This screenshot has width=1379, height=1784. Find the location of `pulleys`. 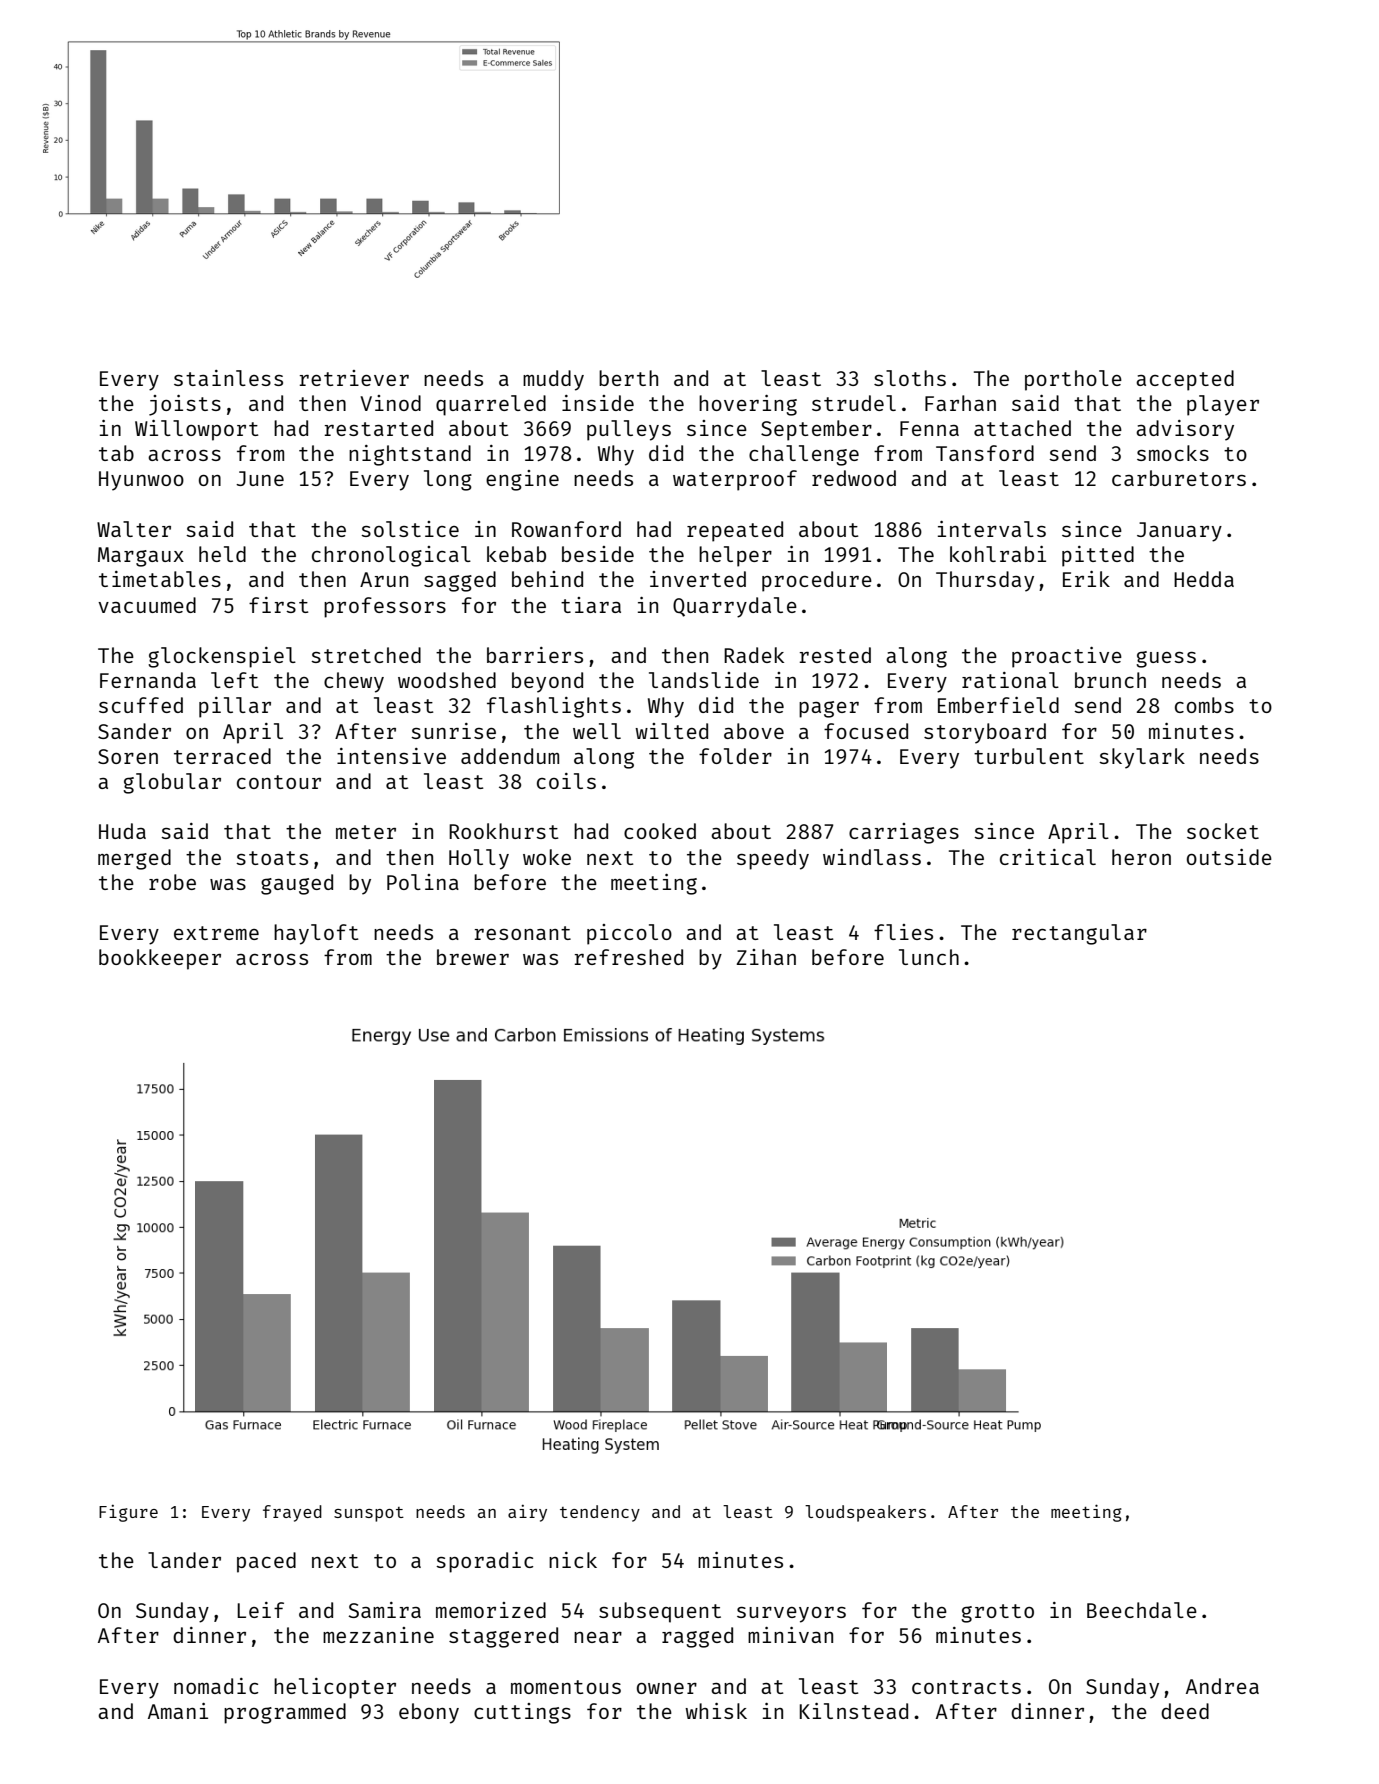

pulleys is located at coordinates (629, 430).
